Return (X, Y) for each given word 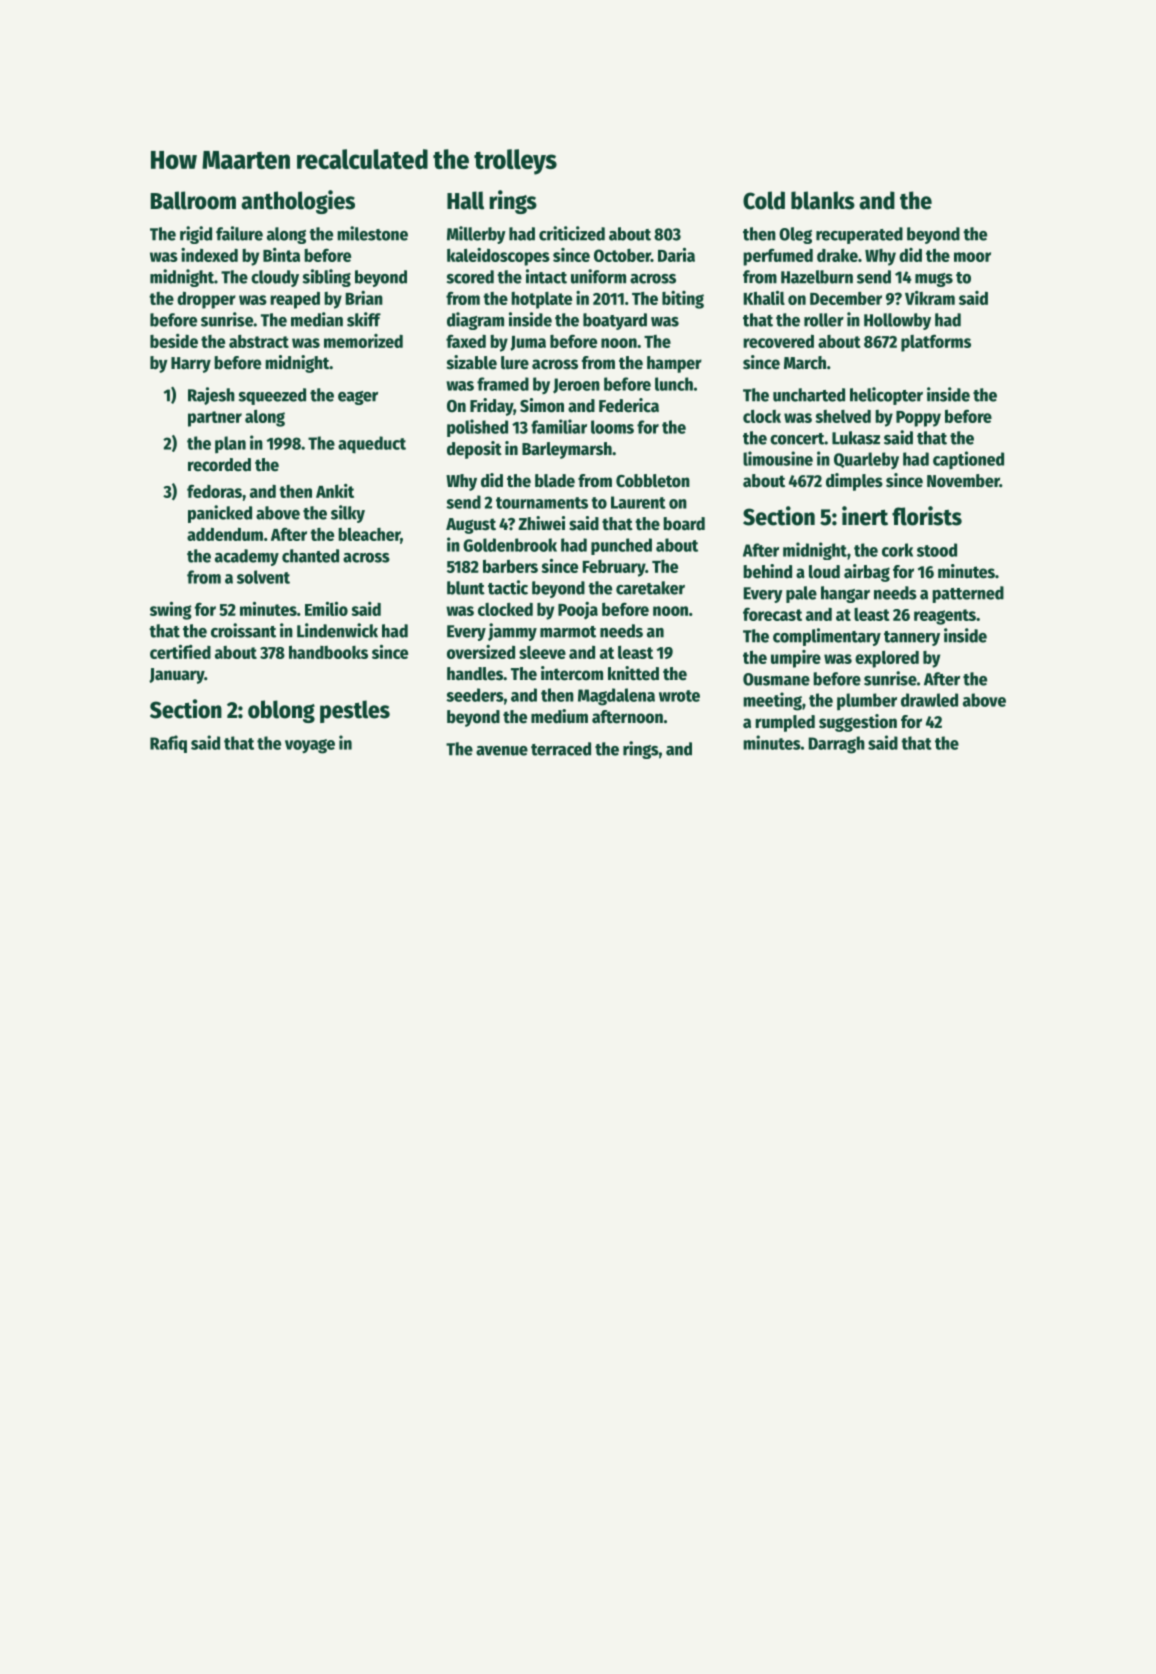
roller (824, 320)
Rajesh (211, 396)
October (622, 255)
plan (230, 444)
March (805, 363)
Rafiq (168, 744)
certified (180, 652)
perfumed (778, 257)
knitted (633, 673)
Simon (542, 405)
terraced (561, 749)
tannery (912, 638)
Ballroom (193, 200)
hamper (674, 364)
